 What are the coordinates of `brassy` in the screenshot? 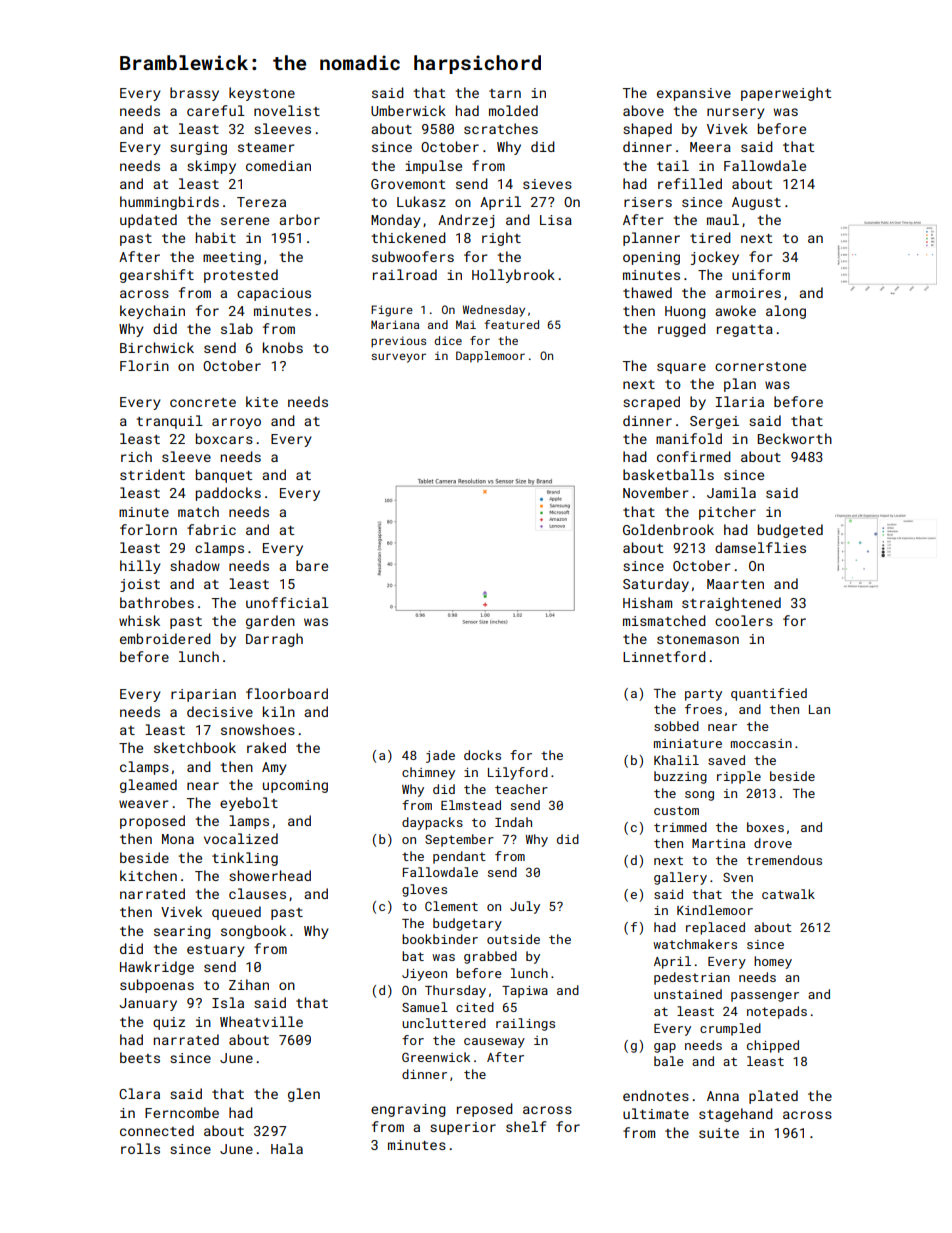 It's located at (194, 94).
